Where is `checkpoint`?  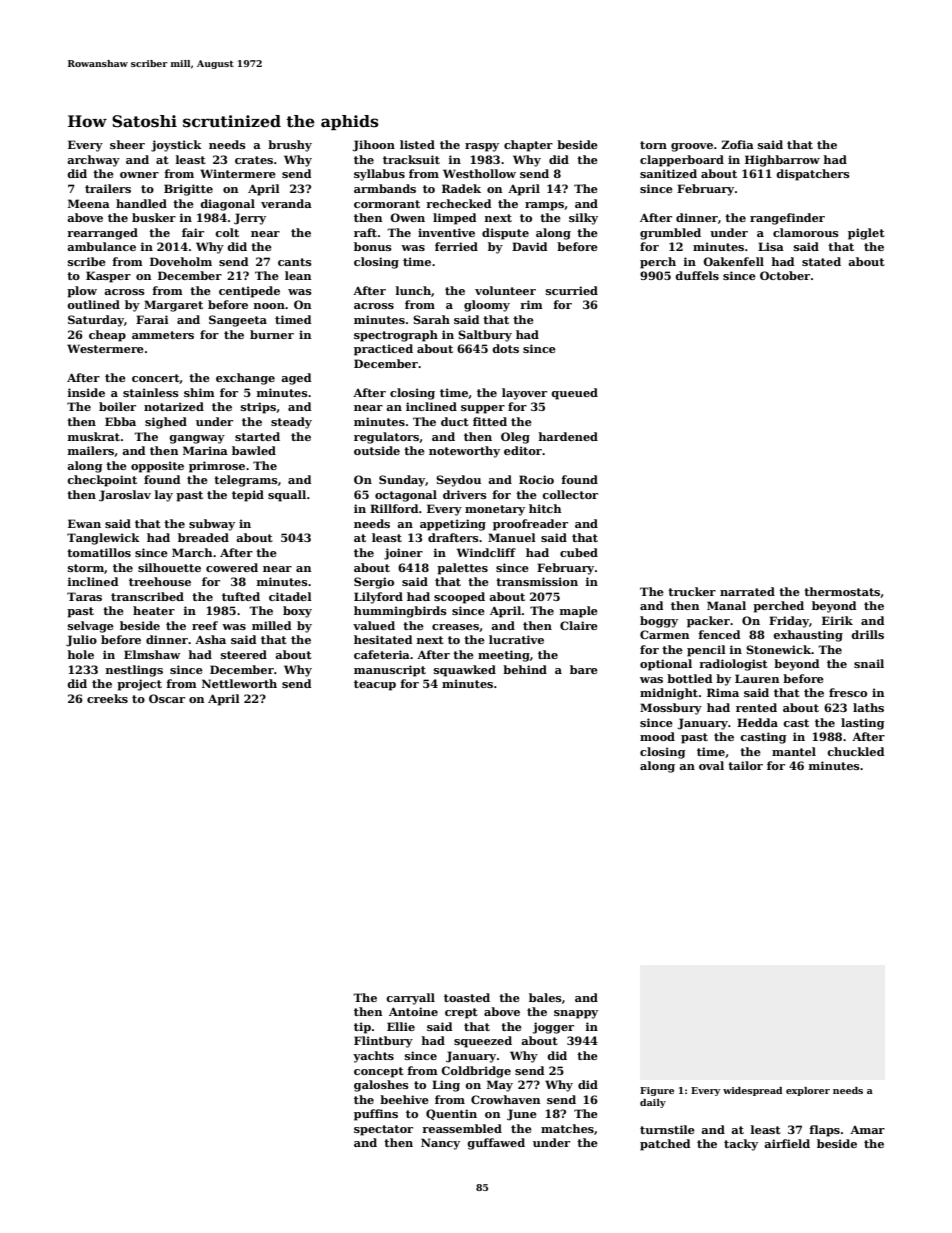 checkpoint is located at coordinates (102, 481).
